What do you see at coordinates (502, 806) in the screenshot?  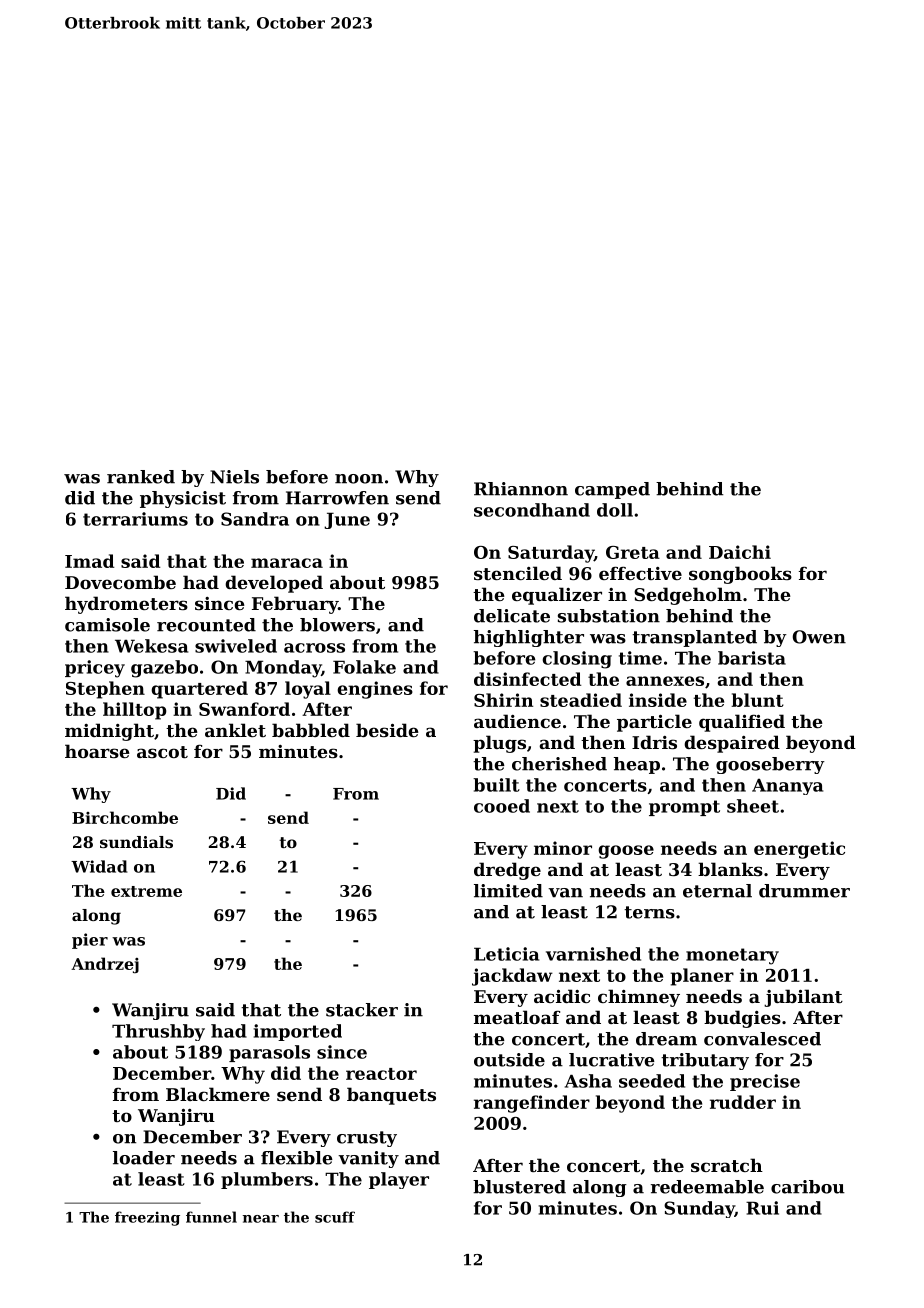 I see `cooed` at bounding box center [502, 806].
